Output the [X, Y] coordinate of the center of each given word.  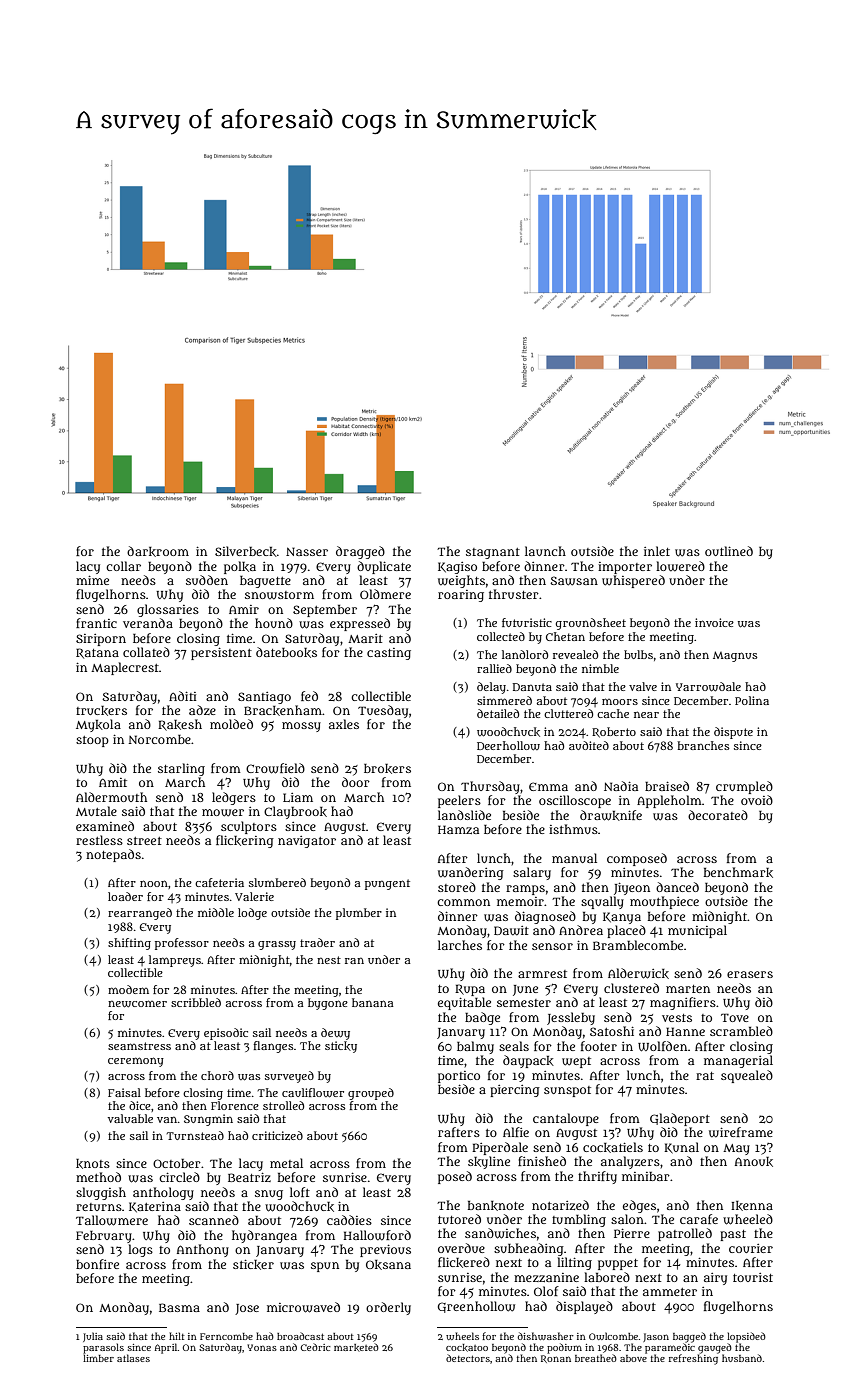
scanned [214, 1220]
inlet [657, 551]
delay [491, 688]
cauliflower [313, 1093]
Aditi [182, 696]
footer [599, 1046]
